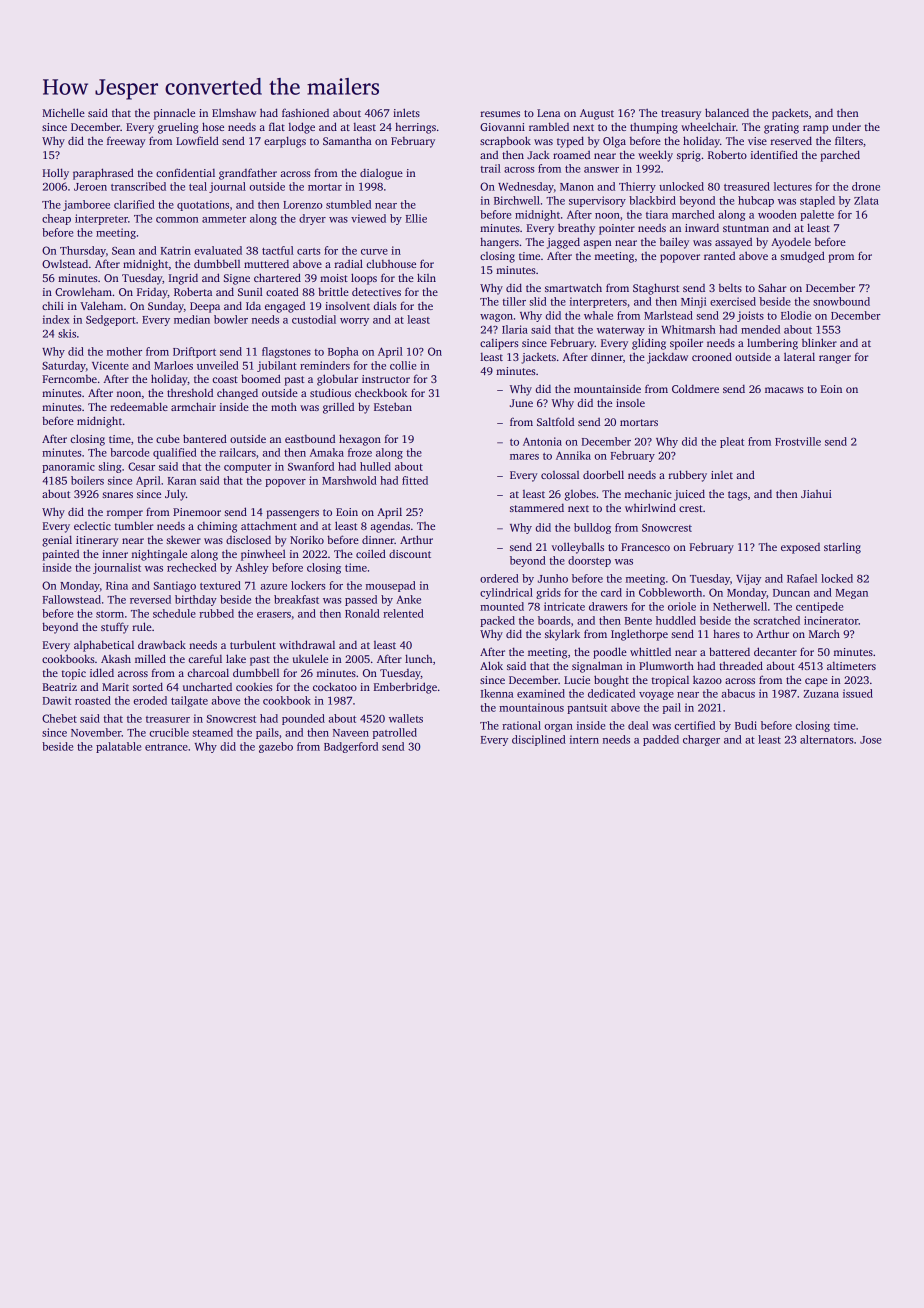  I want to click on rubbed, so click(216, 613).
